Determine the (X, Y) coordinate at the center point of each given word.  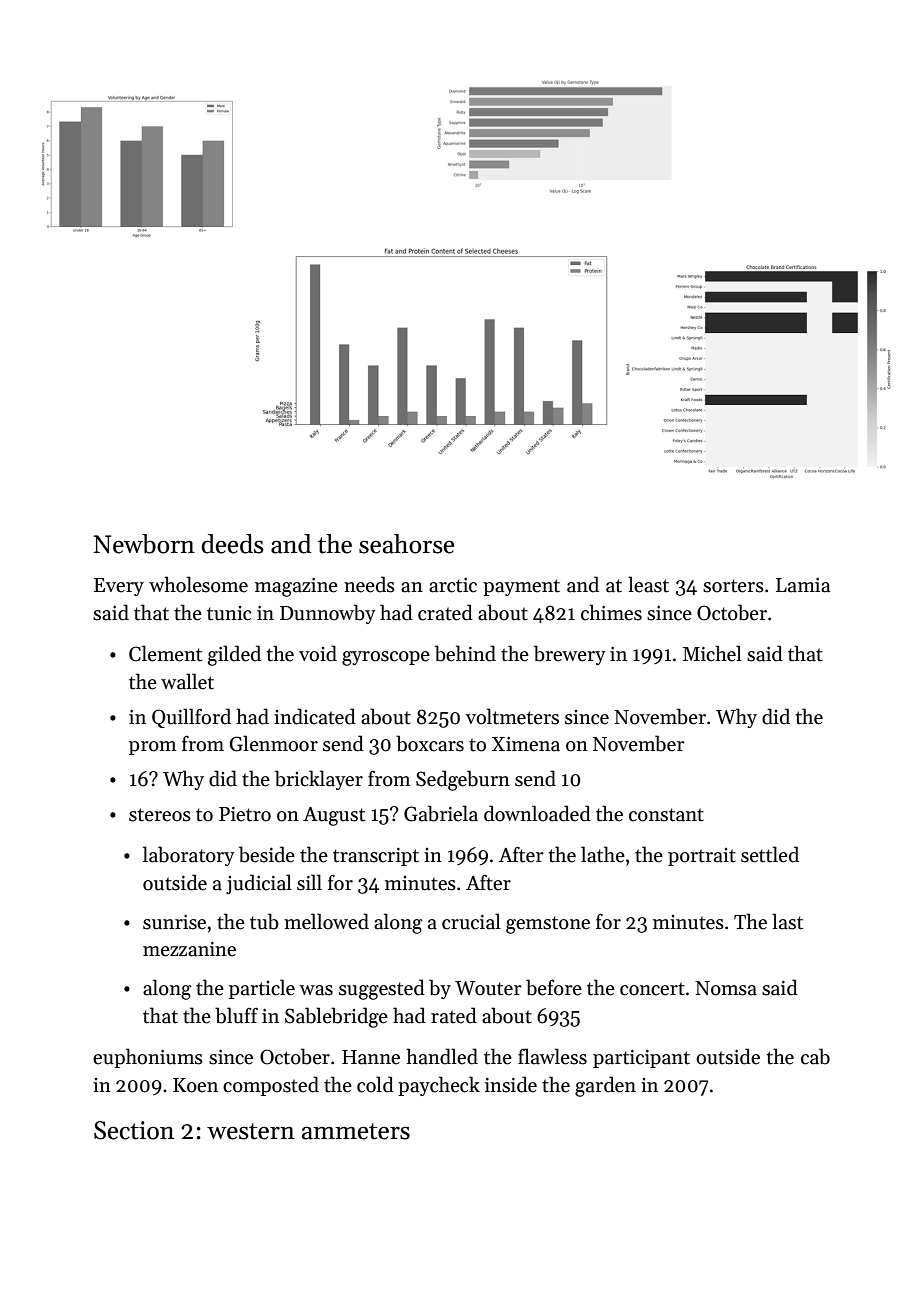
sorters (733, 586)
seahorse (406, 544)
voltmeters (512, 716)
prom (152, 748)
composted (271, 1086)
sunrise (174, 922)
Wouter (488, 988)
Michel (712, 653)
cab (815, 1056)
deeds (232, 544)
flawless (552, 1056)
